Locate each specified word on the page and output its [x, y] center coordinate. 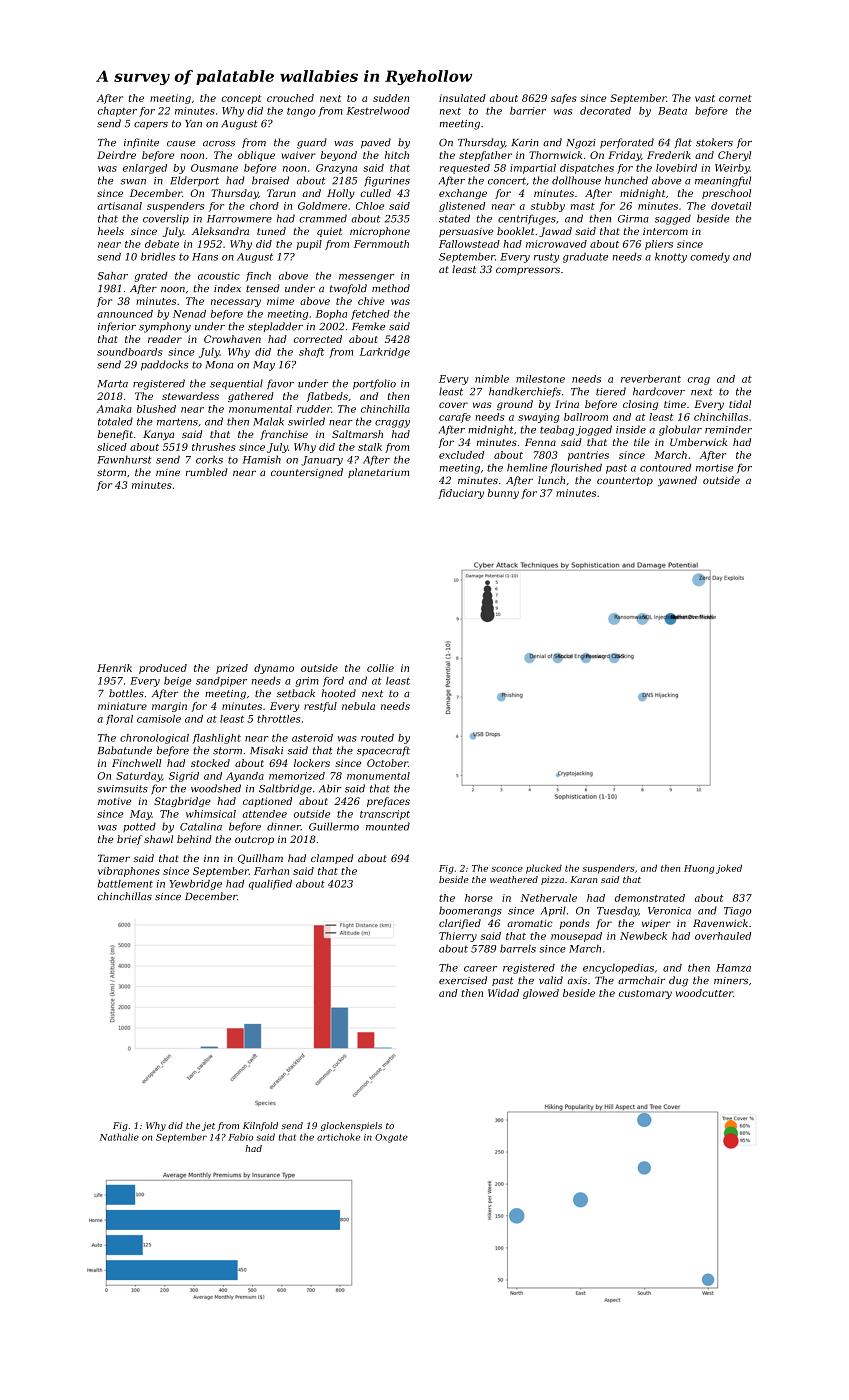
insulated [462, 98]
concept [241, 99]
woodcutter [704, 993]
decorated [605, 111]
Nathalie [119, 1137]
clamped [332, 859]
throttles [278, 719]
